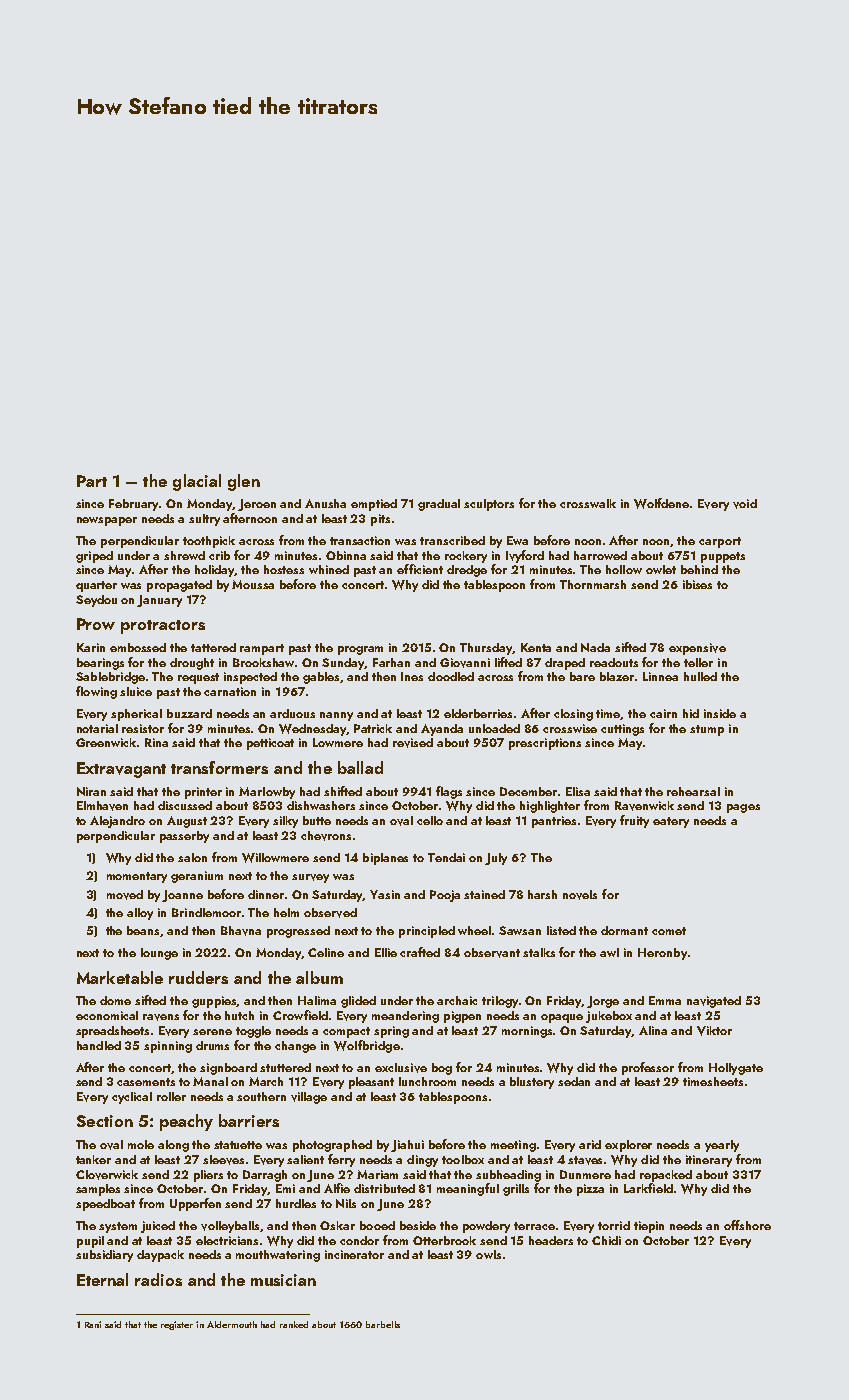 The width and height of the screenshot is (849, 1400). What do you see at coordinates (714, 1002) in the screenshot?
I see `navigated` at bounding box center [714, 1002].
